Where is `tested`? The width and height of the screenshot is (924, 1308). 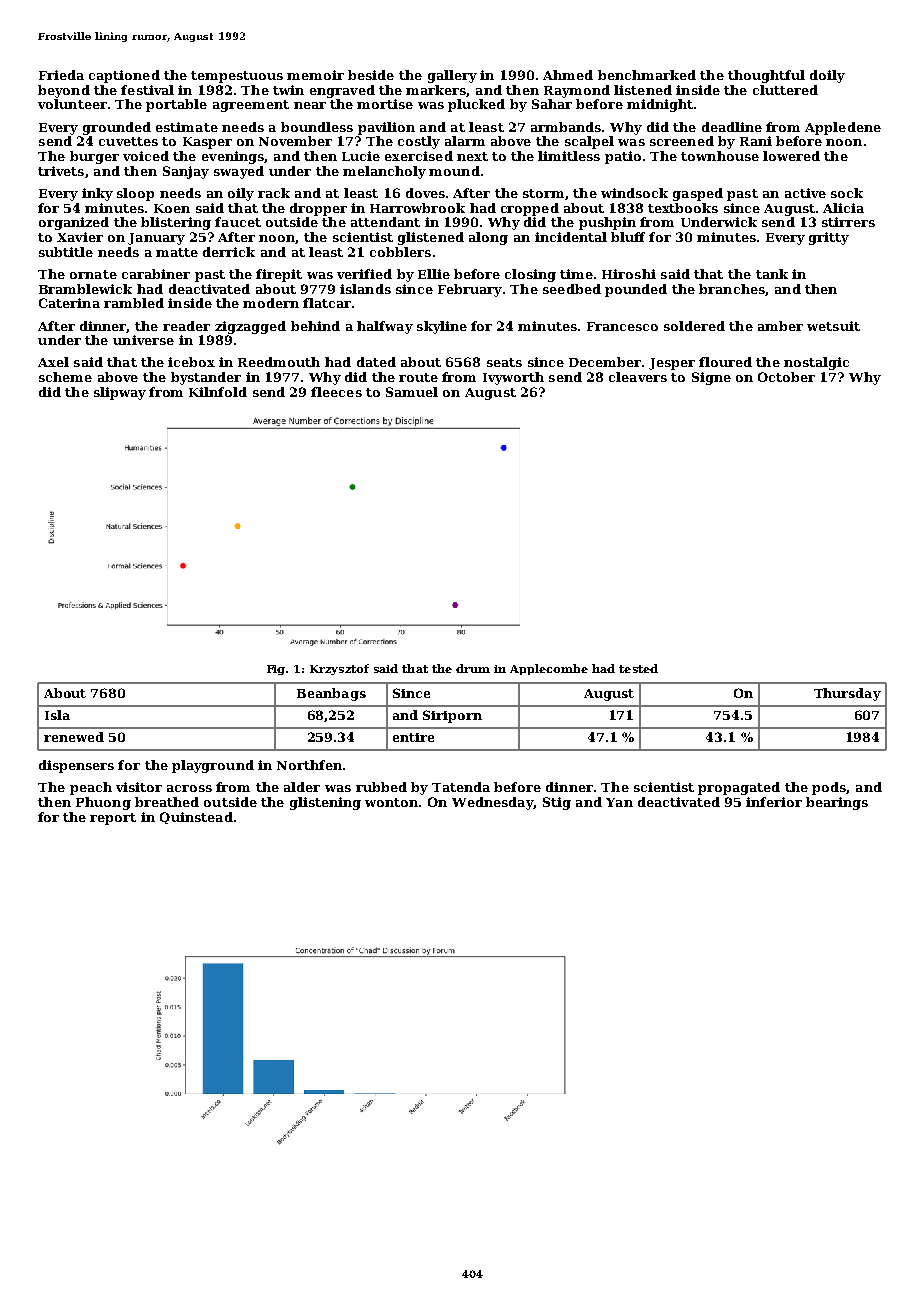
tested is located at coordinates (638, 668).
